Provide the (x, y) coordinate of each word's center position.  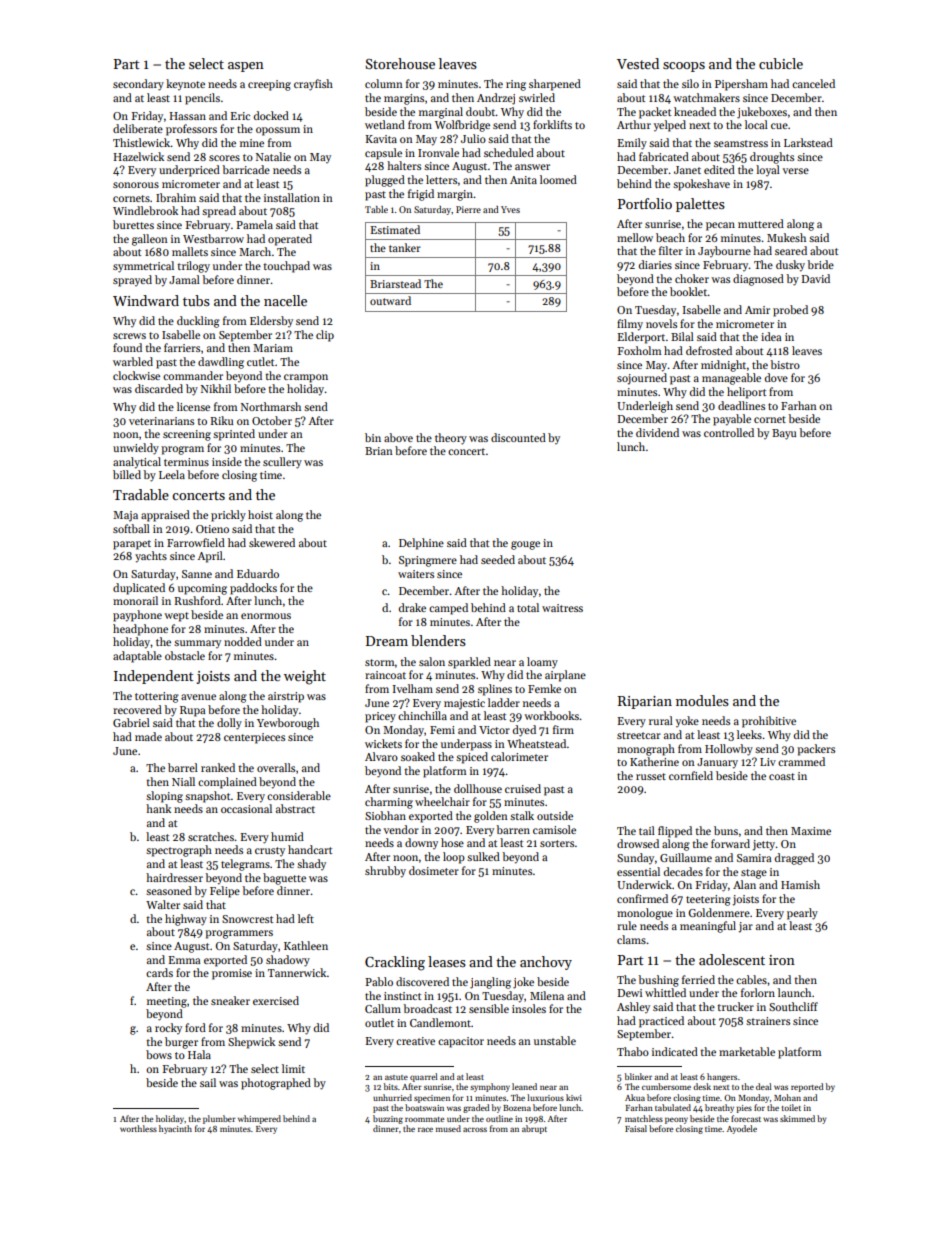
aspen (246, 67)
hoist (260, 514)
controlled (729, 432)
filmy (630, 325)
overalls (276, 767)
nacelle (285, 300)
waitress (562, 608)
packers (816, 750)
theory (451, 439)
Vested (638, 63)
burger (181, 1043)
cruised (523, 788)
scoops (684, 67)
